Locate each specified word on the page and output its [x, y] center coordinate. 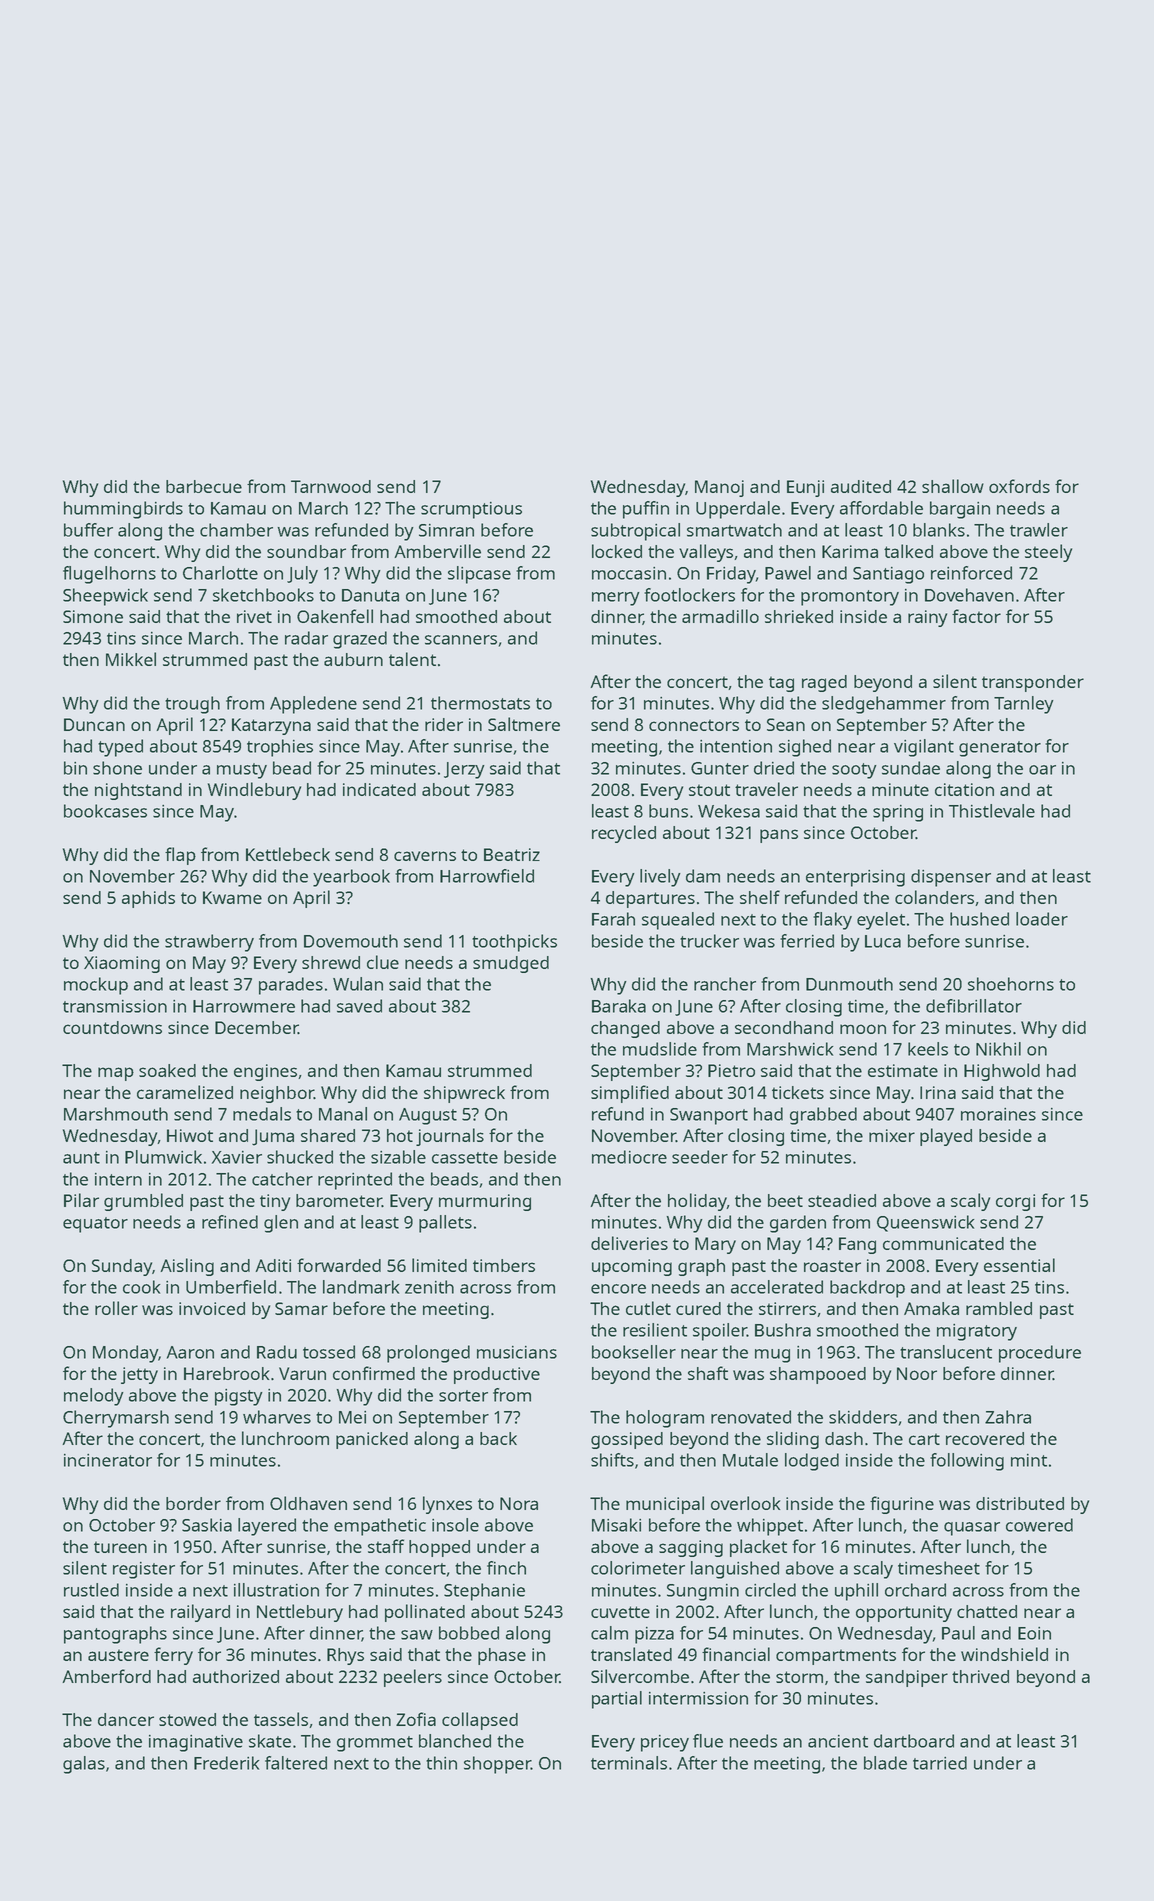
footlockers [689, 595]
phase [502, 1656]
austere [118, 1655]
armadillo [720, 616]
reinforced [971, 573]
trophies [280, 748]
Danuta [370, 595]
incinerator [108, 1460]
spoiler [720, 1332]
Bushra [783, 1330]
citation [964, 789]
